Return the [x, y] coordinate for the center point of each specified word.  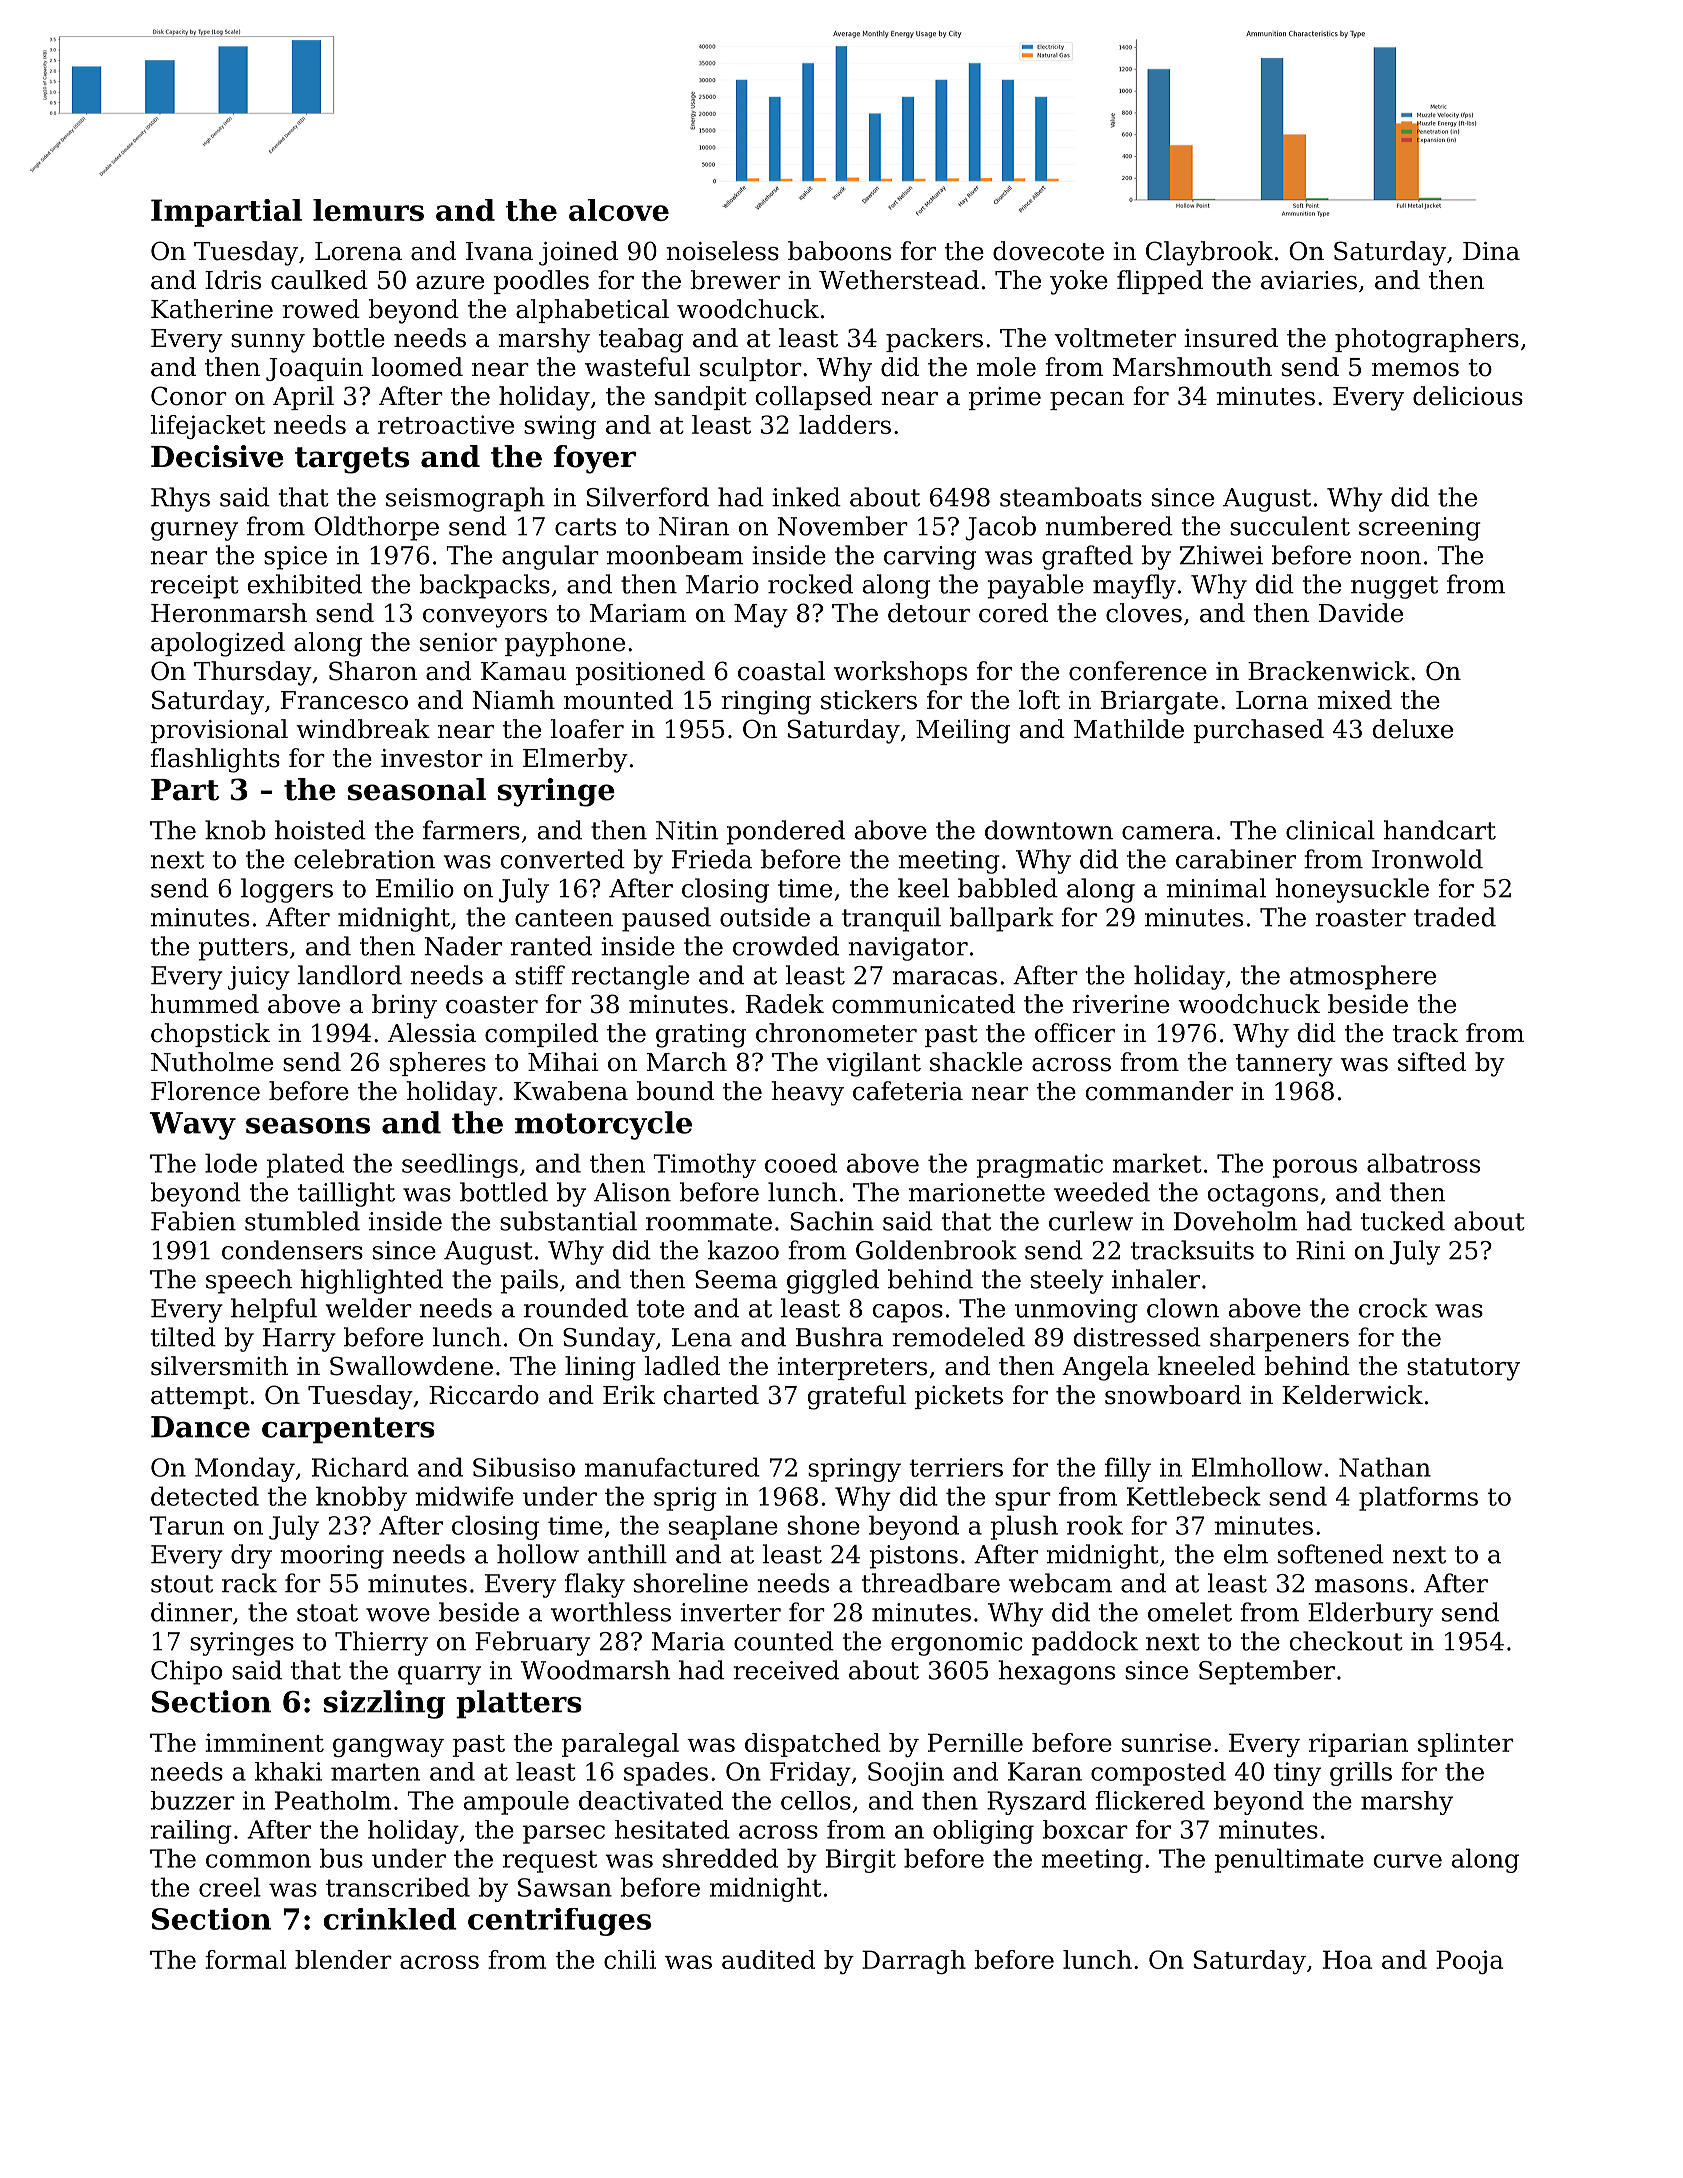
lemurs [368, 210]
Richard [360, 1467]
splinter [1465, 1745]
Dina [1491, 251]
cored [1013, 613]
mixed [1354, 700]
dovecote [1048, 251]
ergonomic [956, 1644]
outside [765, 917]
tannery [1284, 1065]
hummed [205, 1004]
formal [245, 1959]
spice [295, 558]
